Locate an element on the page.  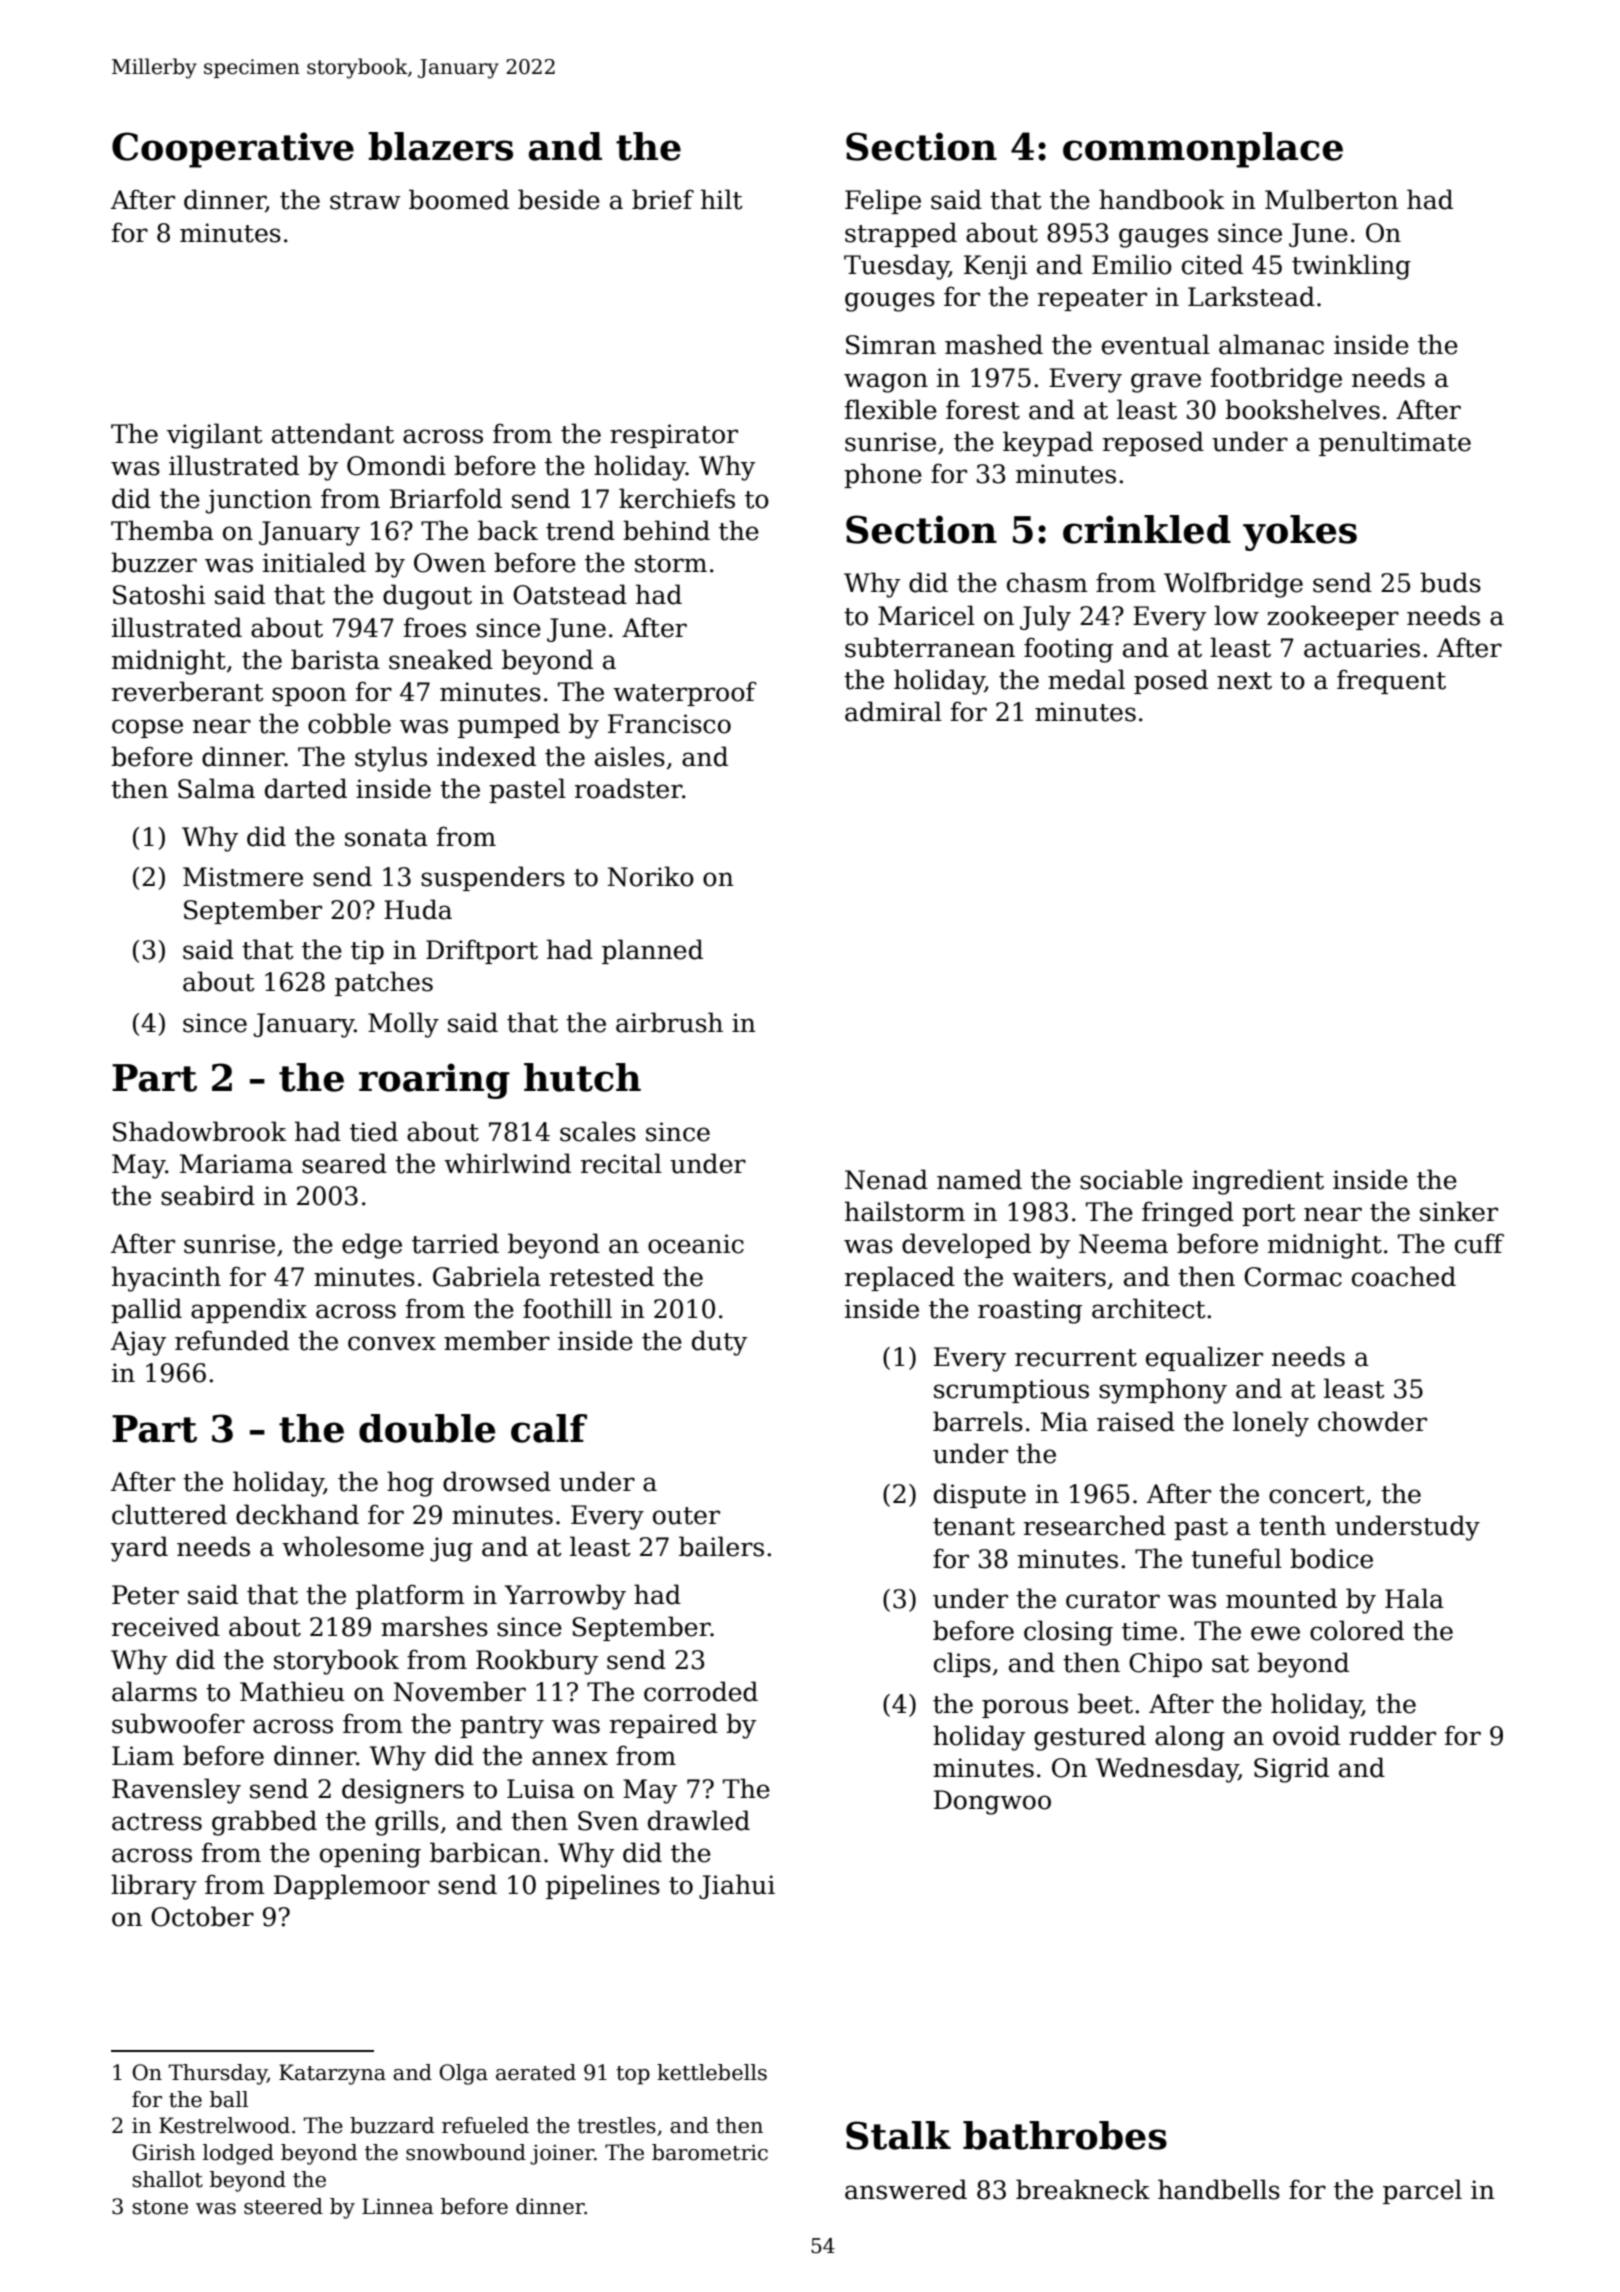
Shadowbrook is located at coordinates (199, 1131).
